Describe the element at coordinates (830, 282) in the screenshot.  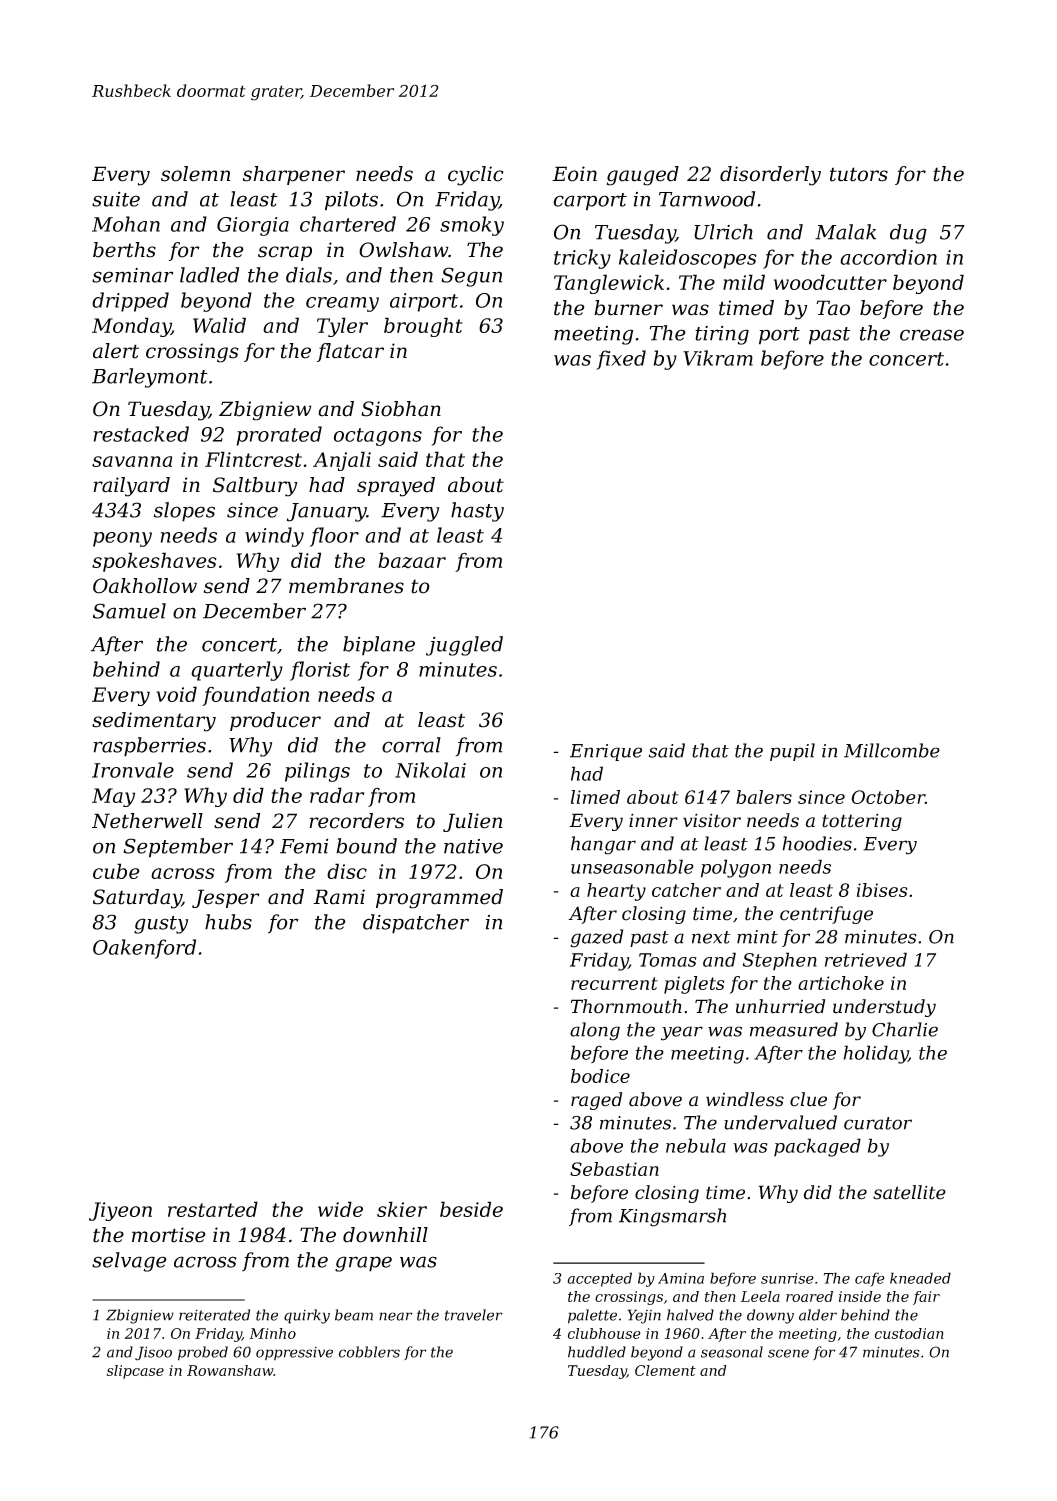
I see `woodcutter` at that location.
